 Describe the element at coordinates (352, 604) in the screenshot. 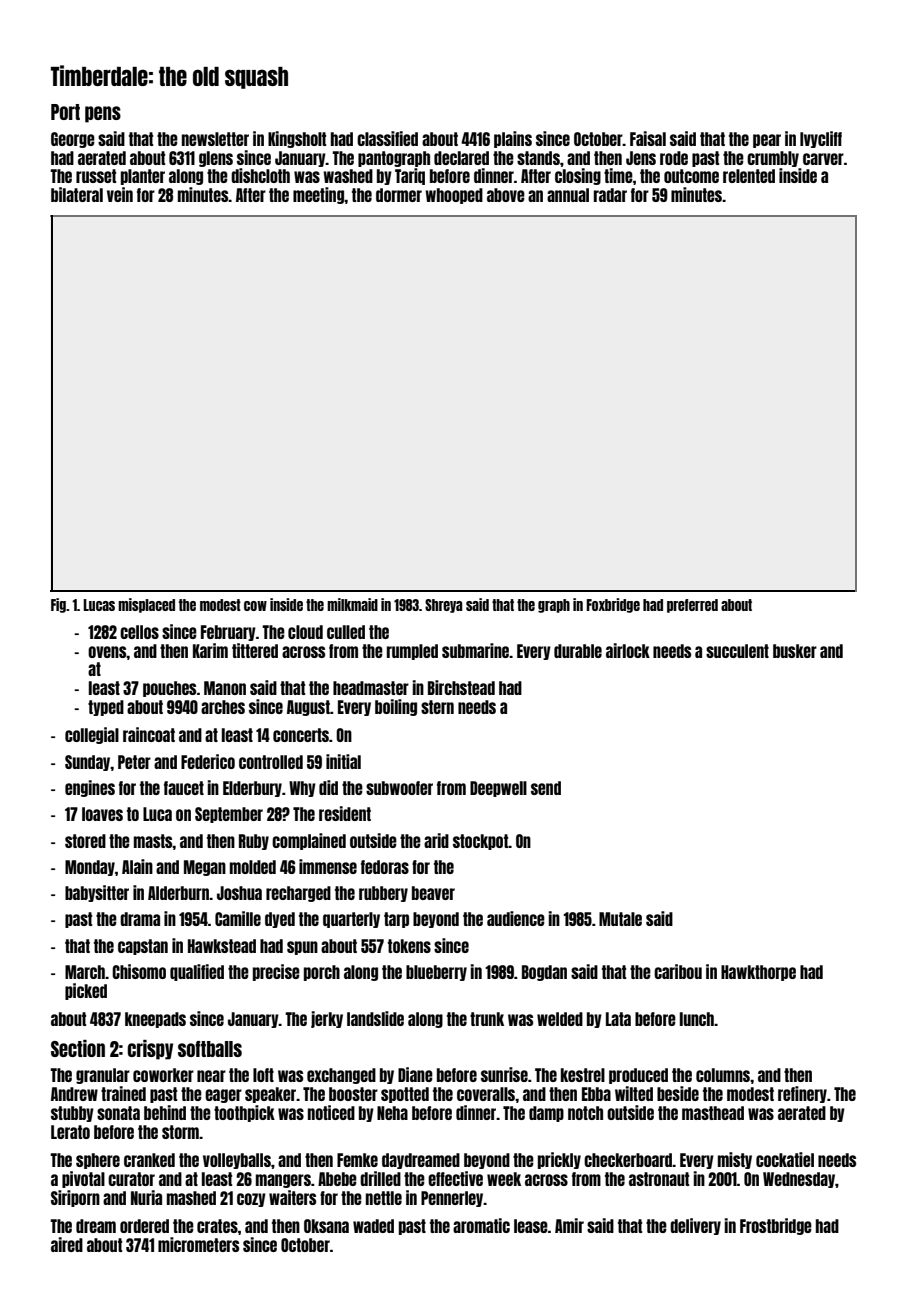

I see `milkmaid` at that location.
